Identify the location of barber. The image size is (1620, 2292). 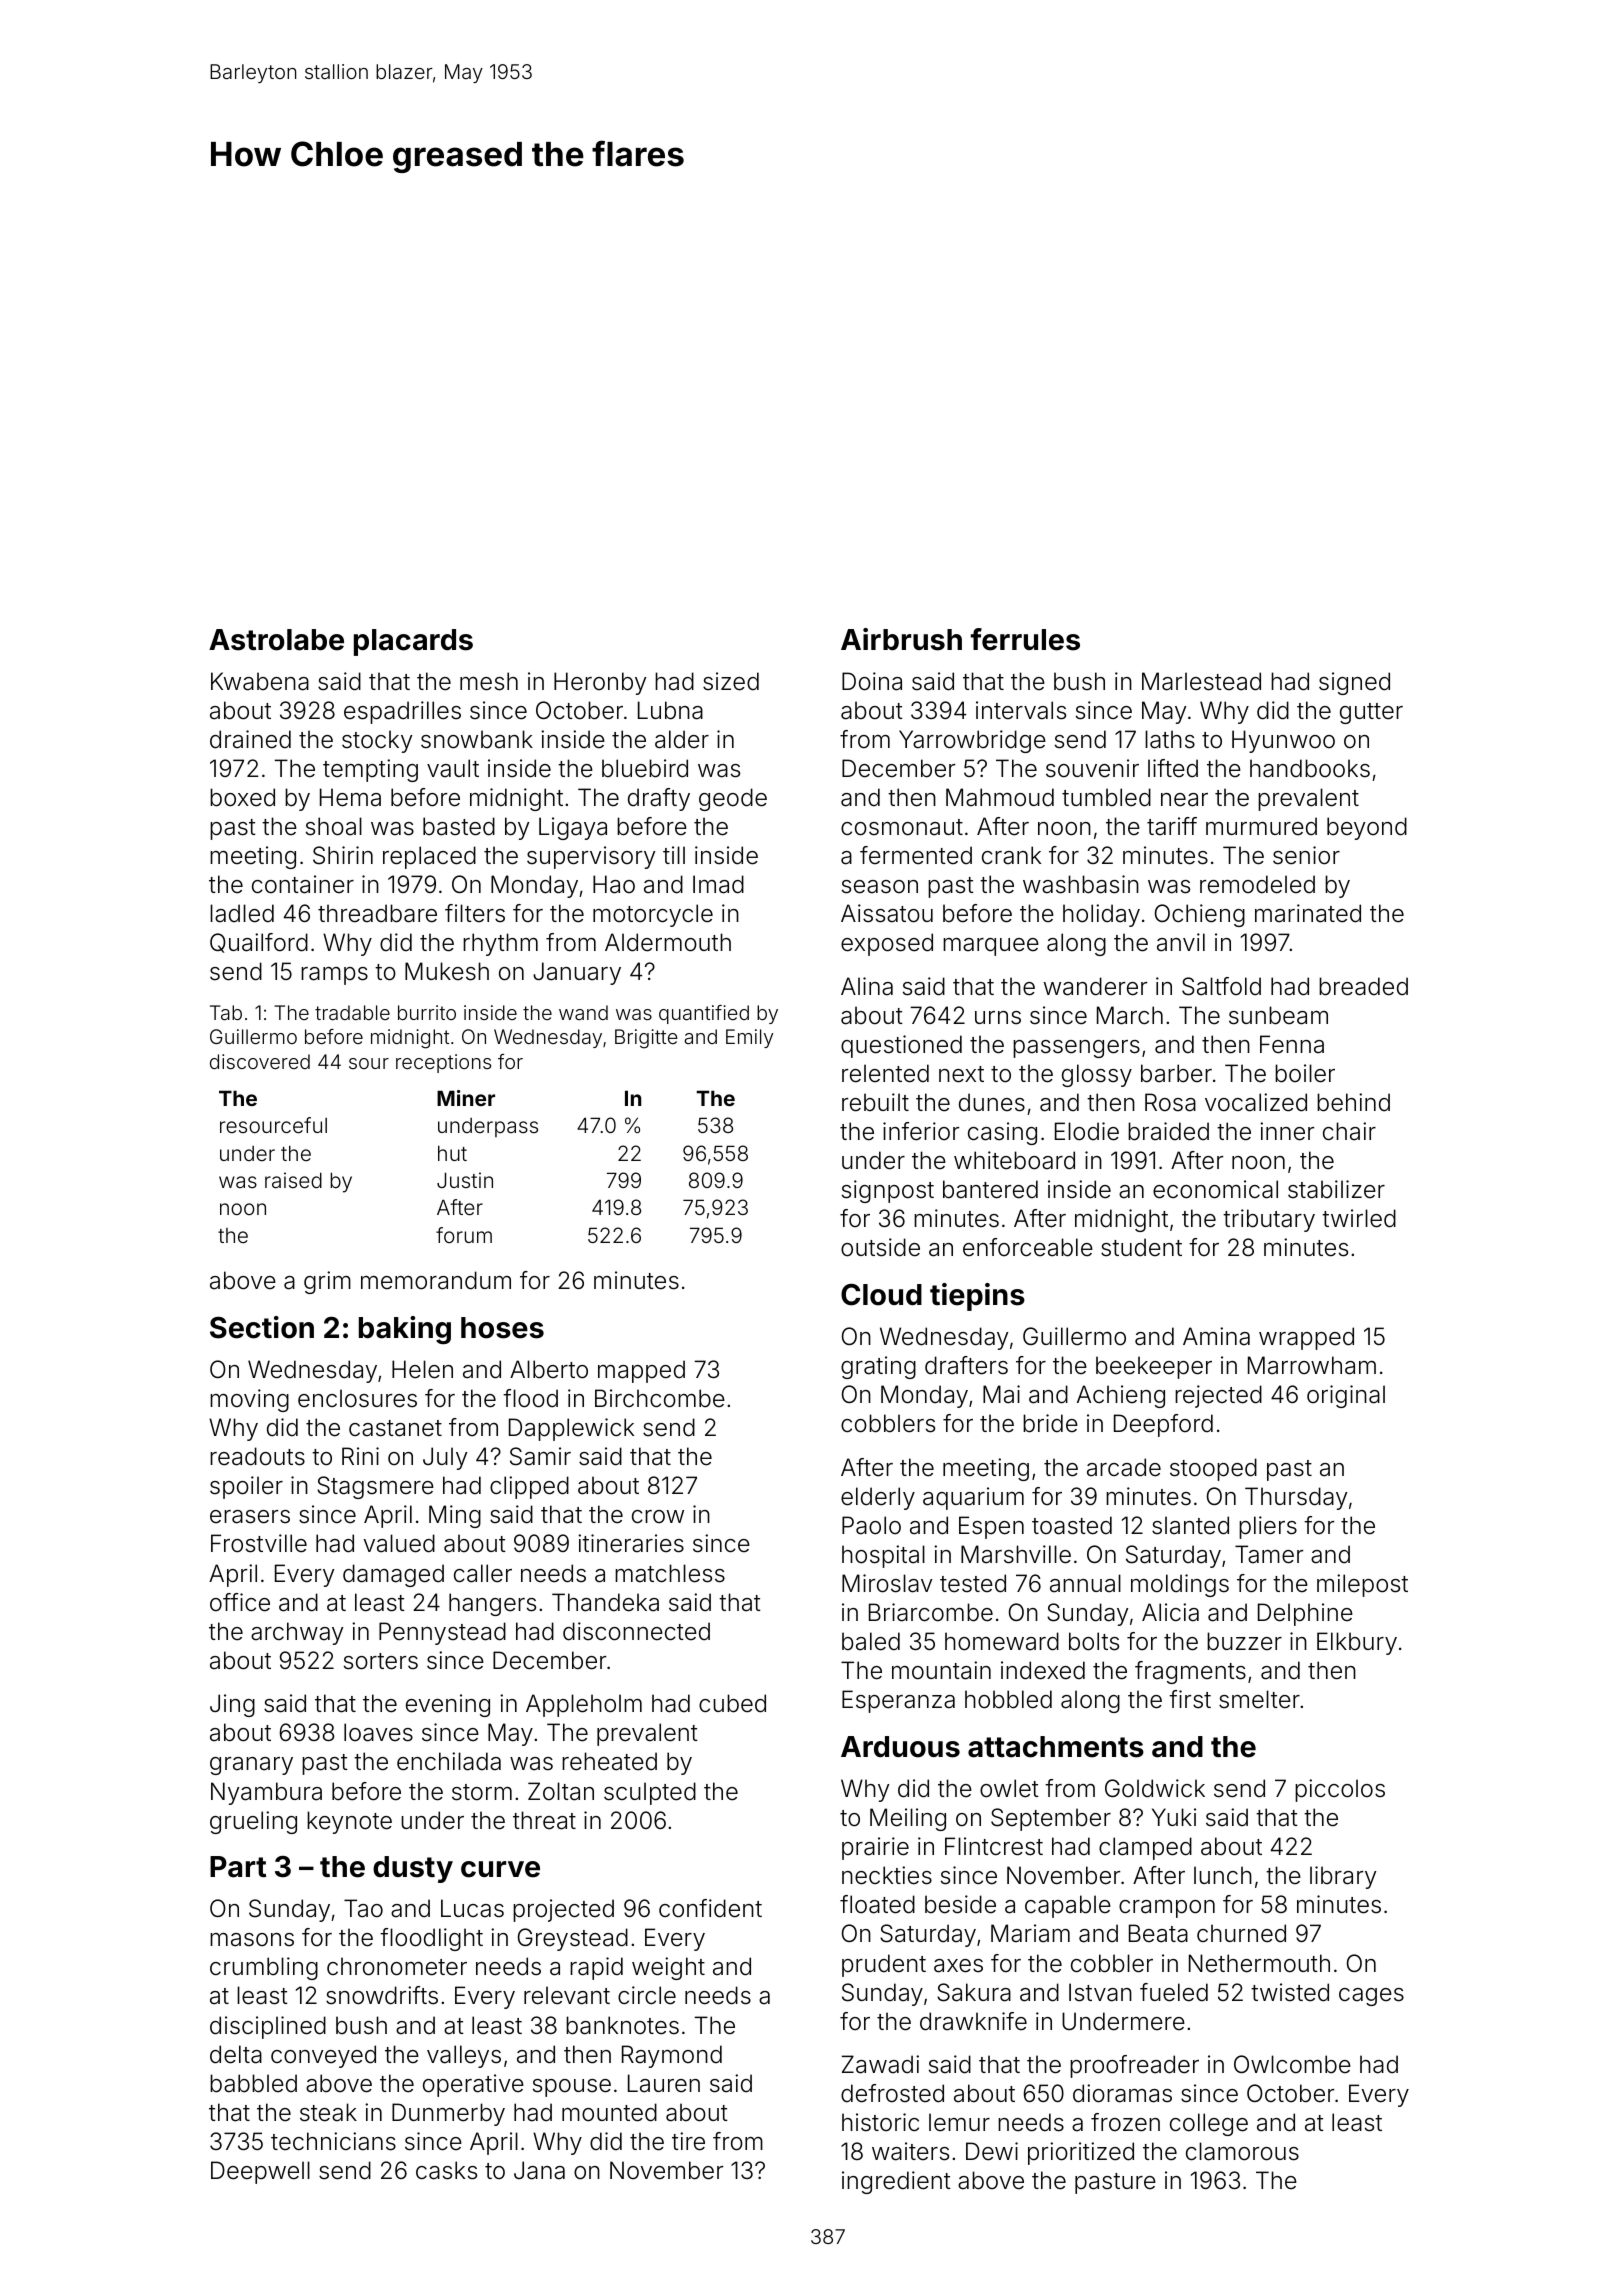
(1176, 1073).
